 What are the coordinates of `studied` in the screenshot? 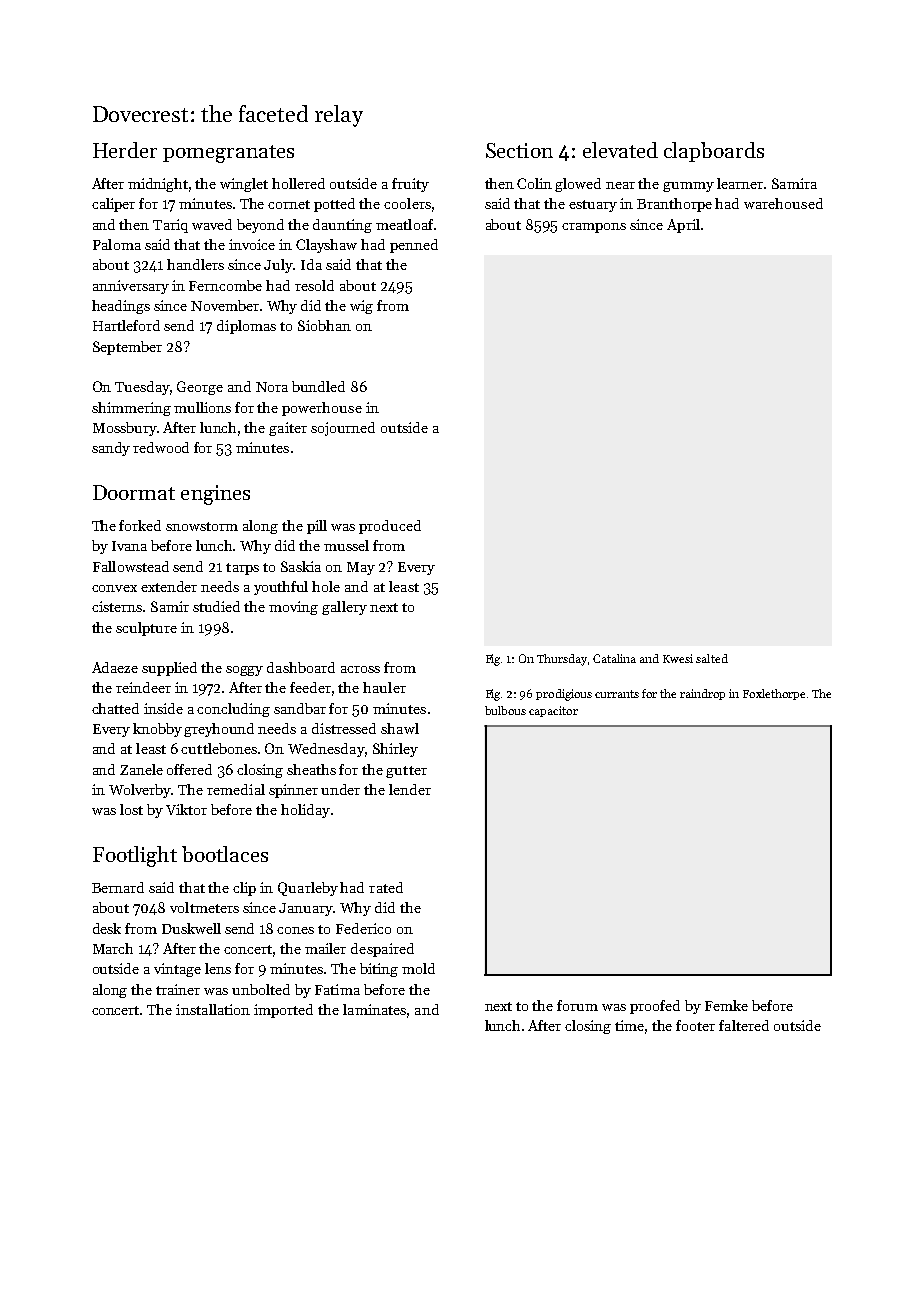 It's located at (216, 606).
